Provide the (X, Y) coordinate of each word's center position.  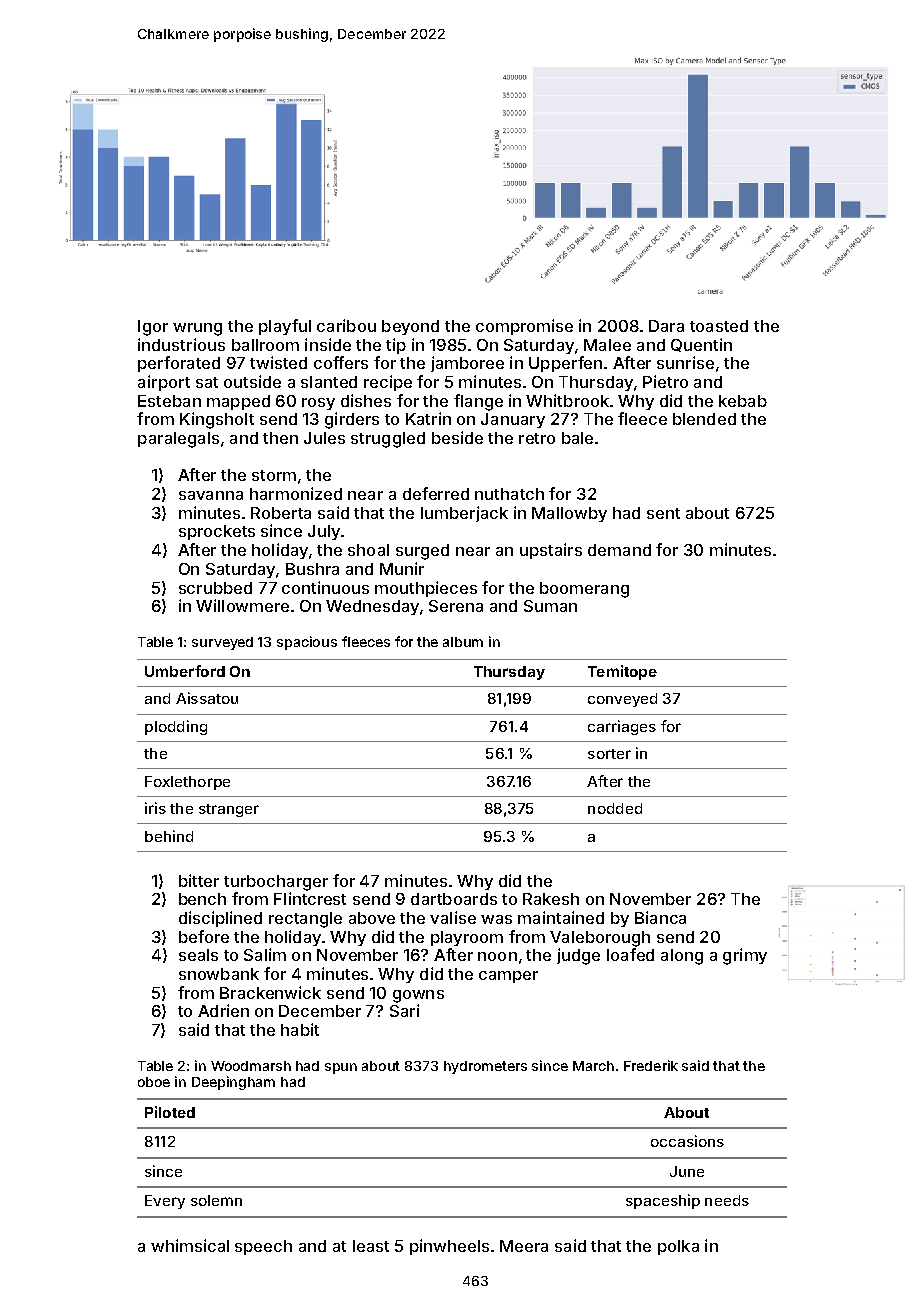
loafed (630, 954)
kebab (743, 401)
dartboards (454, 899)
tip (396, 346)
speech (263, 1247)
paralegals (178, 440)
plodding (176, 727)
